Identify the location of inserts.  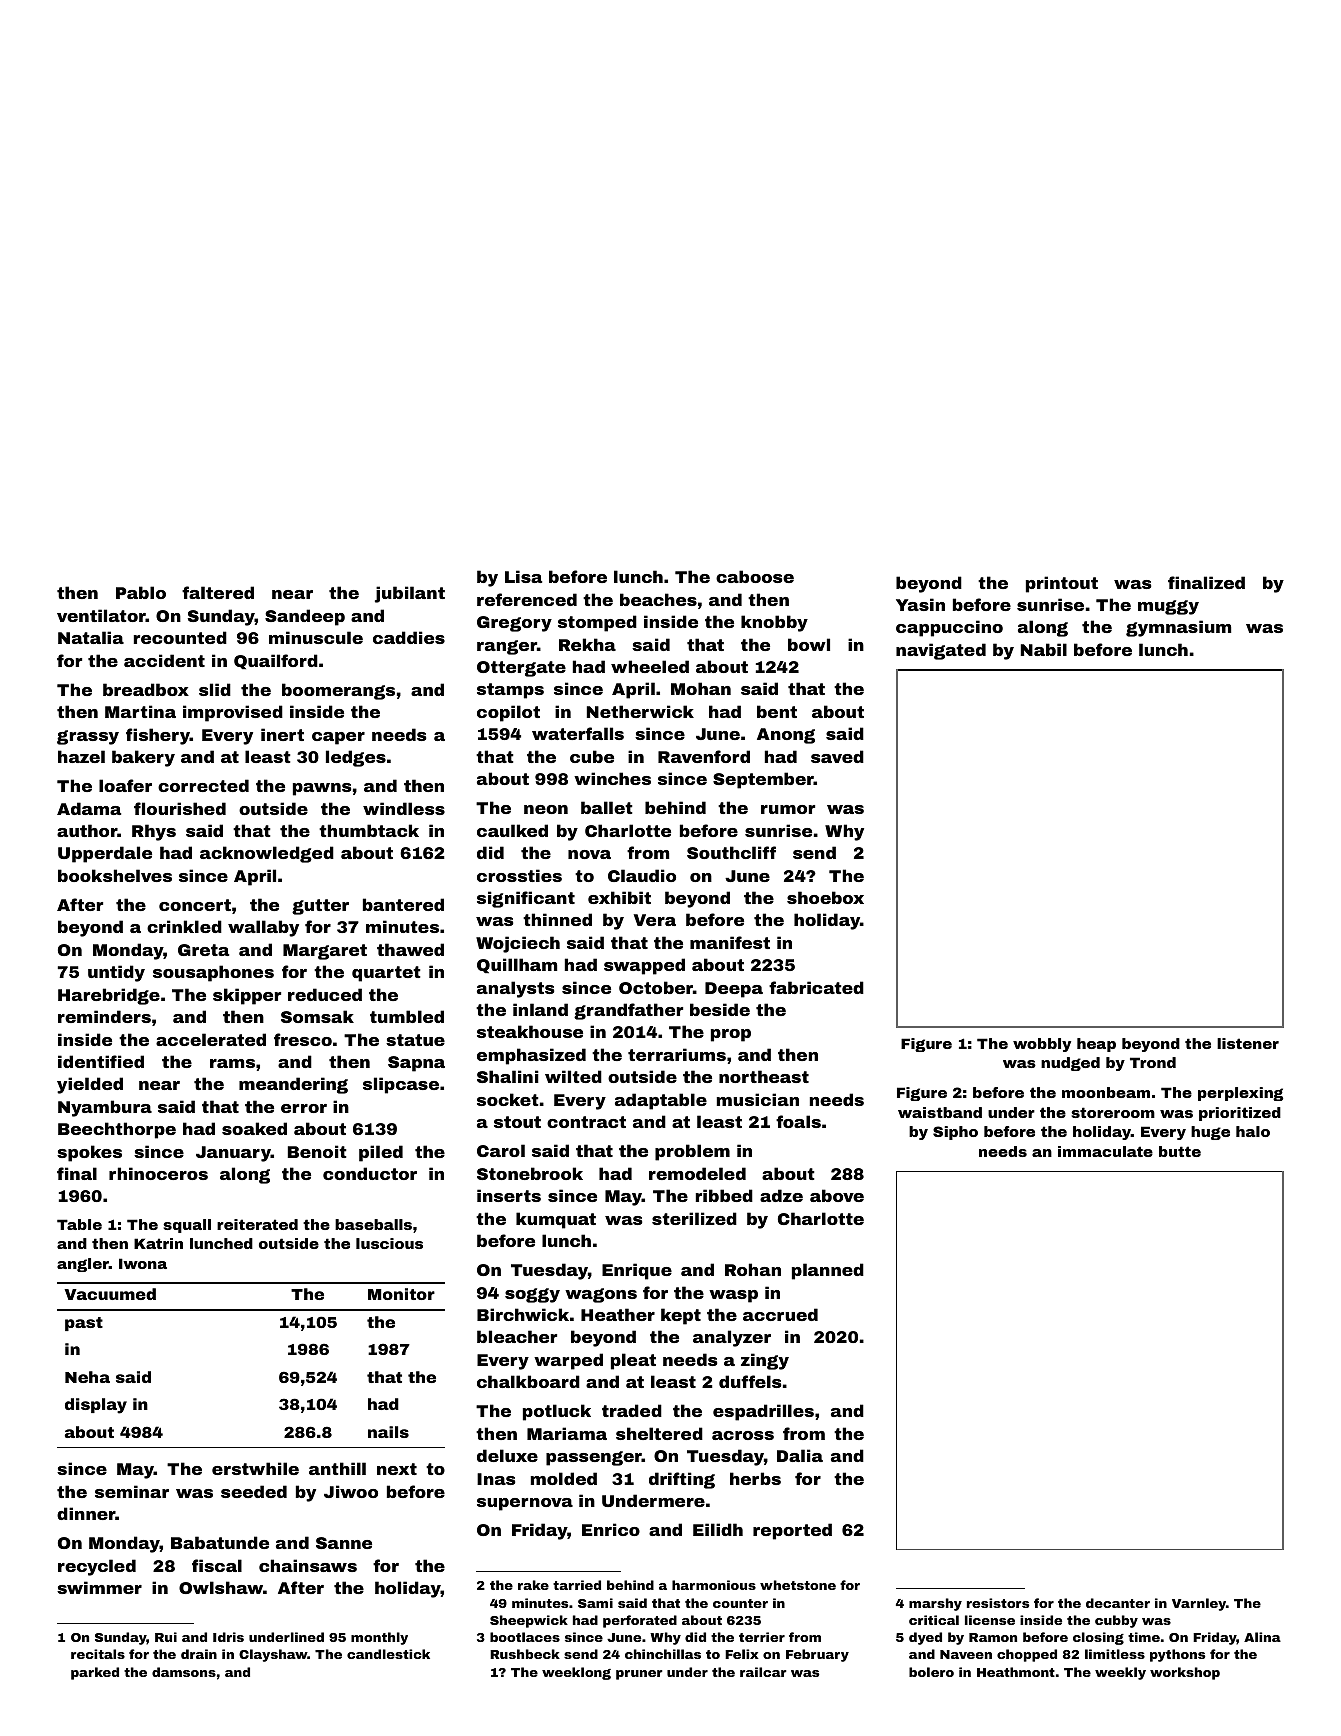
(509, 1195).
